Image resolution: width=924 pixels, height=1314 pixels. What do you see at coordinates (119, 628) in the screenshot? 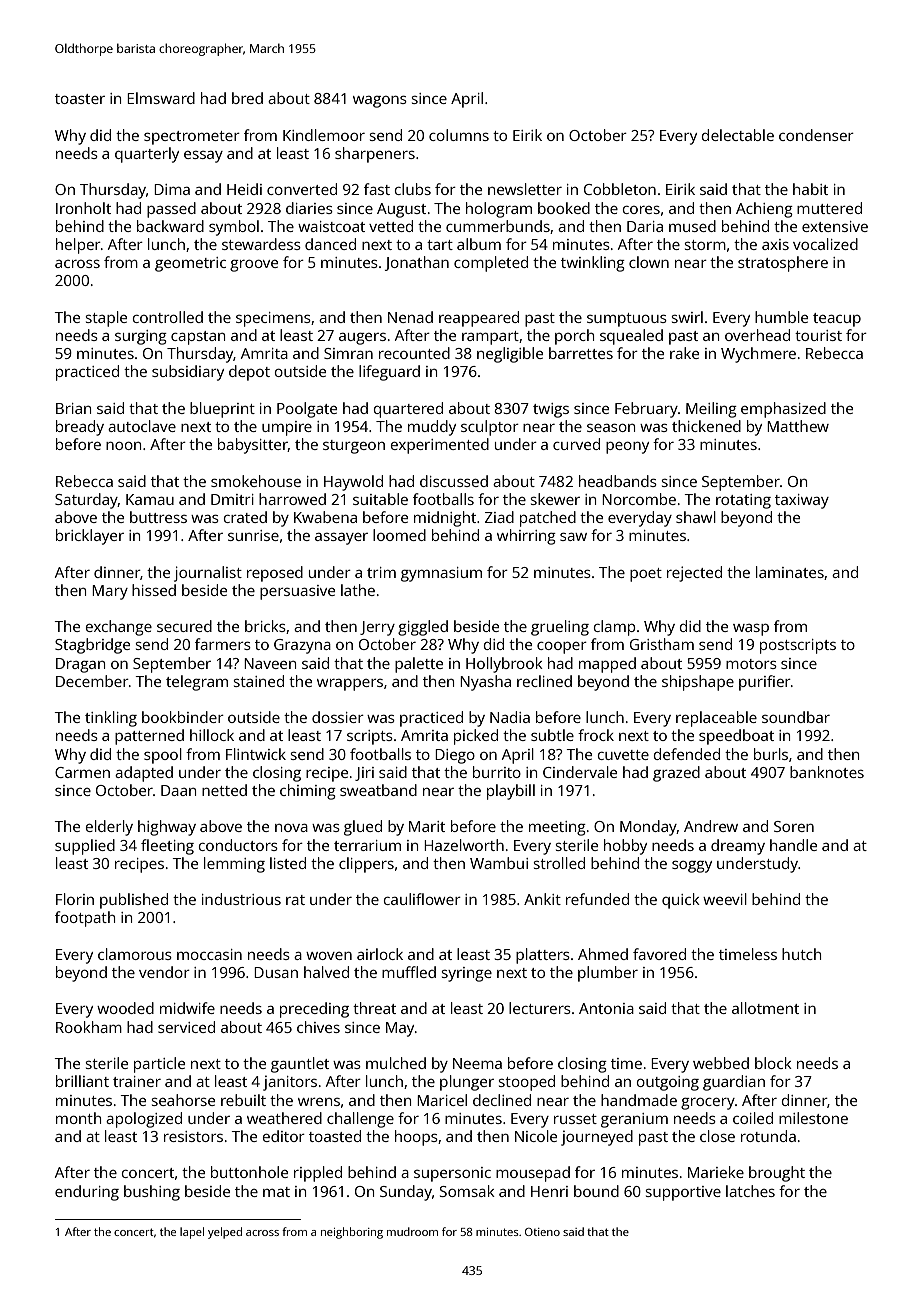
I see `exchange` at bounding box center [119, 628].
